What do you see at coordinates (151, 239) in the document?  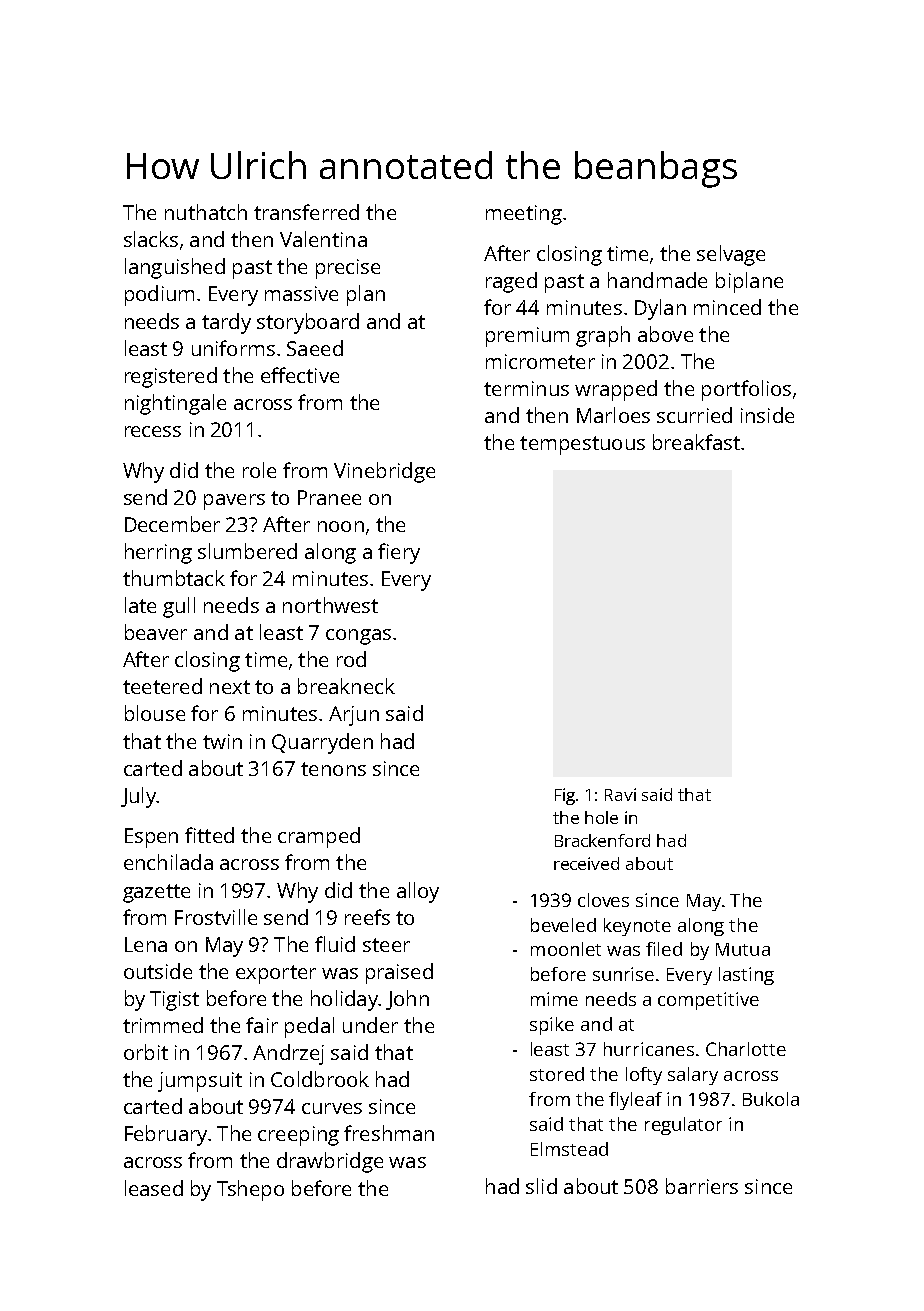 I see `slacks` at bounding box center [151, 239].
